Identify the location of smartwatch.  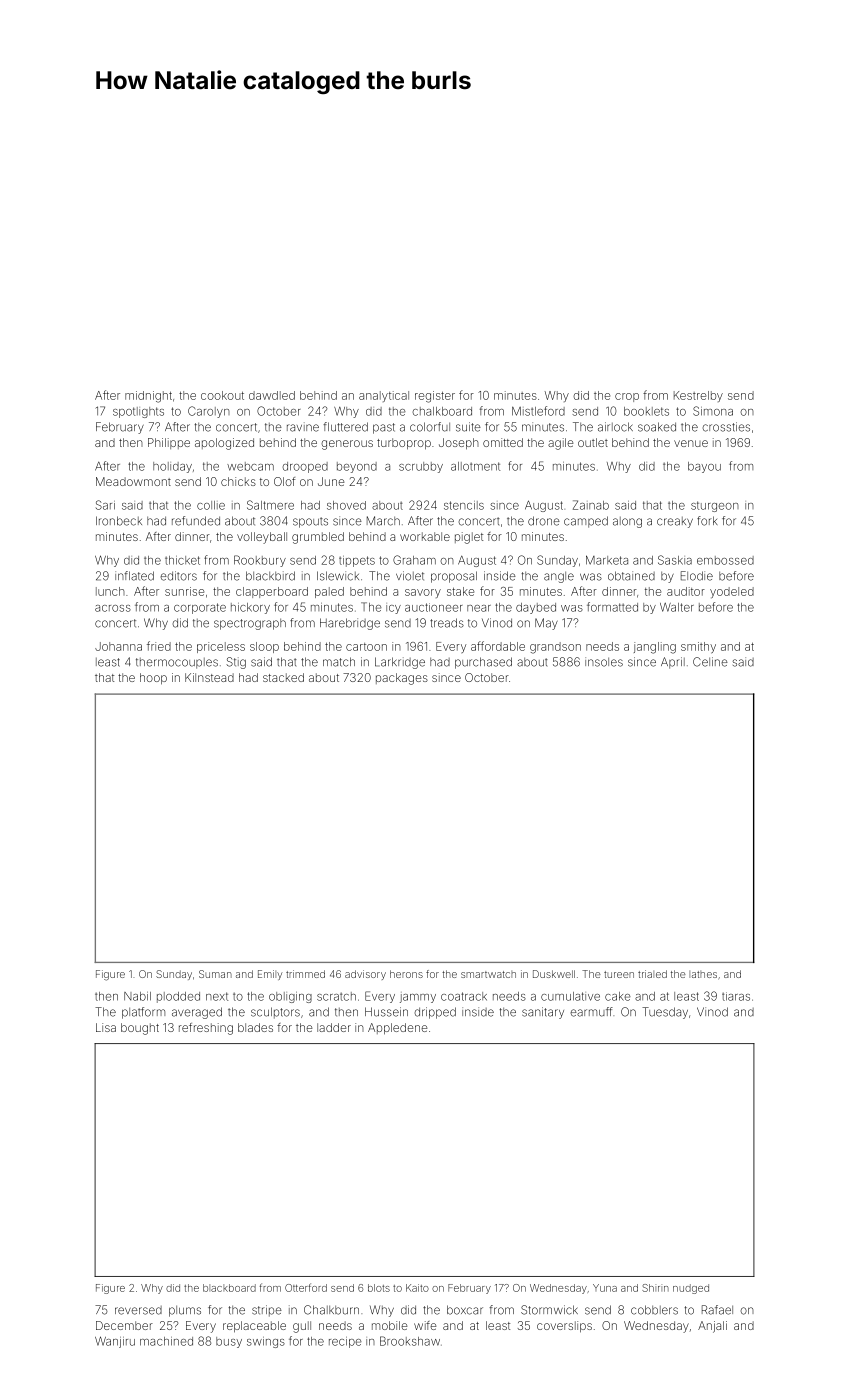
(488, 974).
